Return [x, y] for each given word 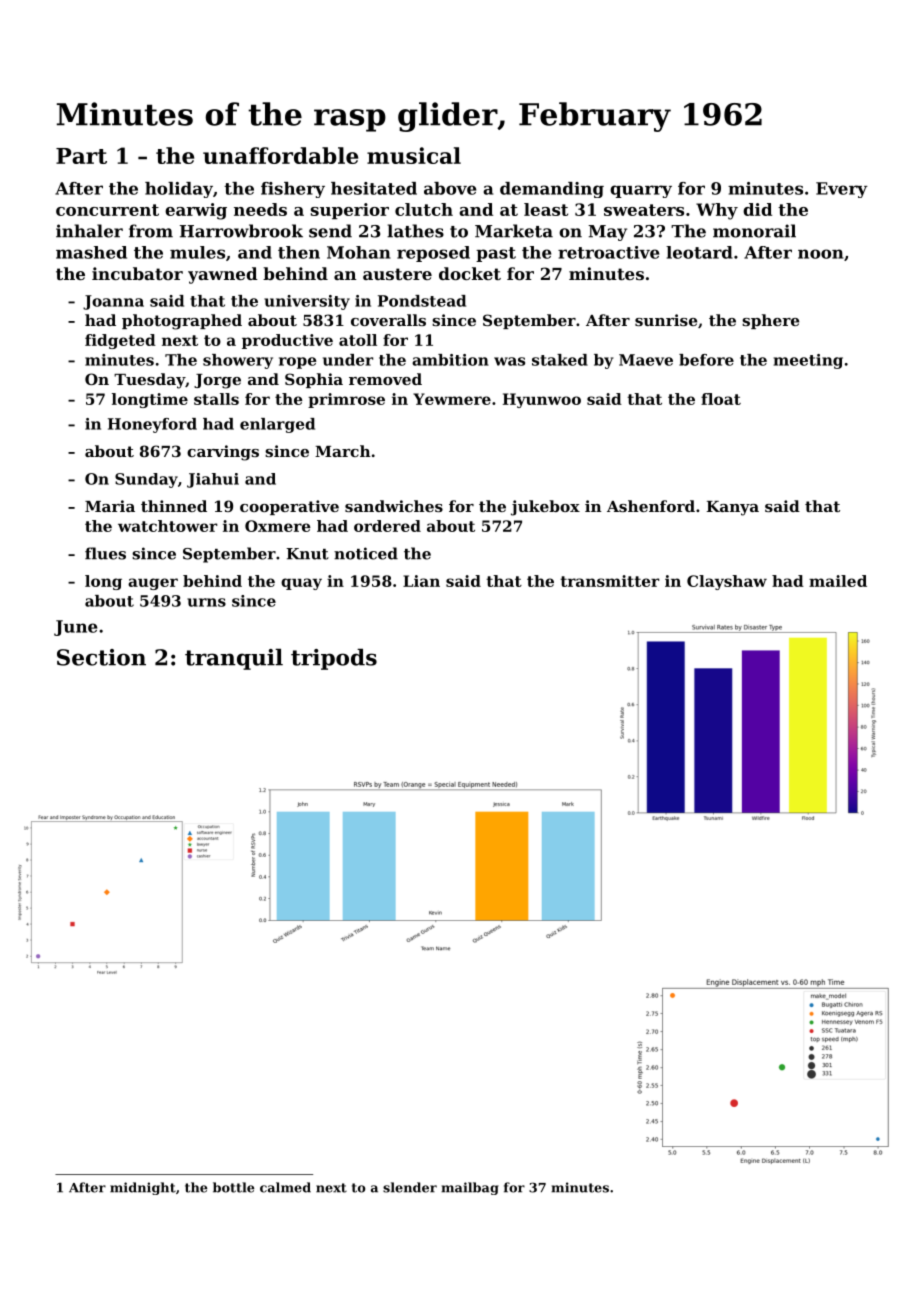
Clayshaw [727, 582]
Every [842, 190]
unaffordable [280, 155]
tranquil [234, 659]
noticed [366, 553]
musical [414, 155]
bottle [233, 1187]
